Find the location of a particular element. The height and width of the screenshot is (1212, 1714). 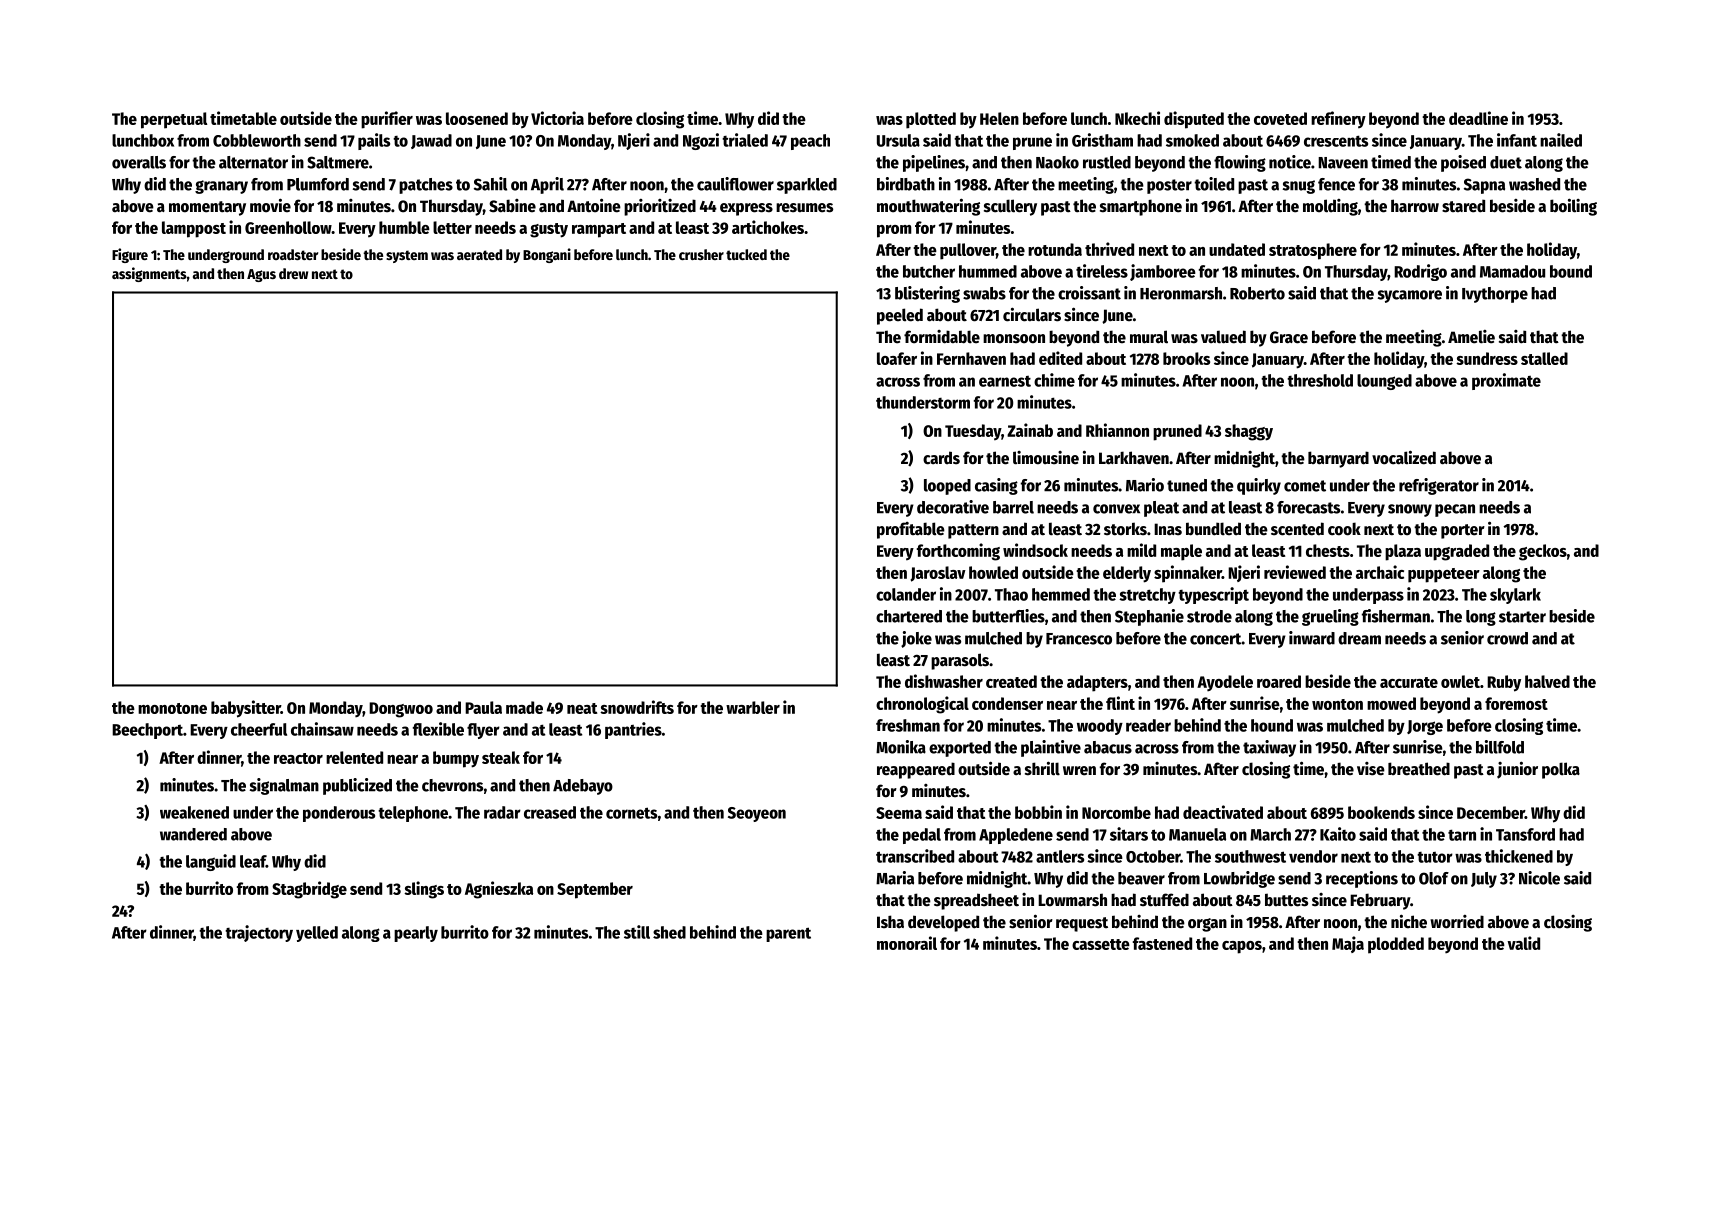

plotted is located at coordinates (931, 120).
